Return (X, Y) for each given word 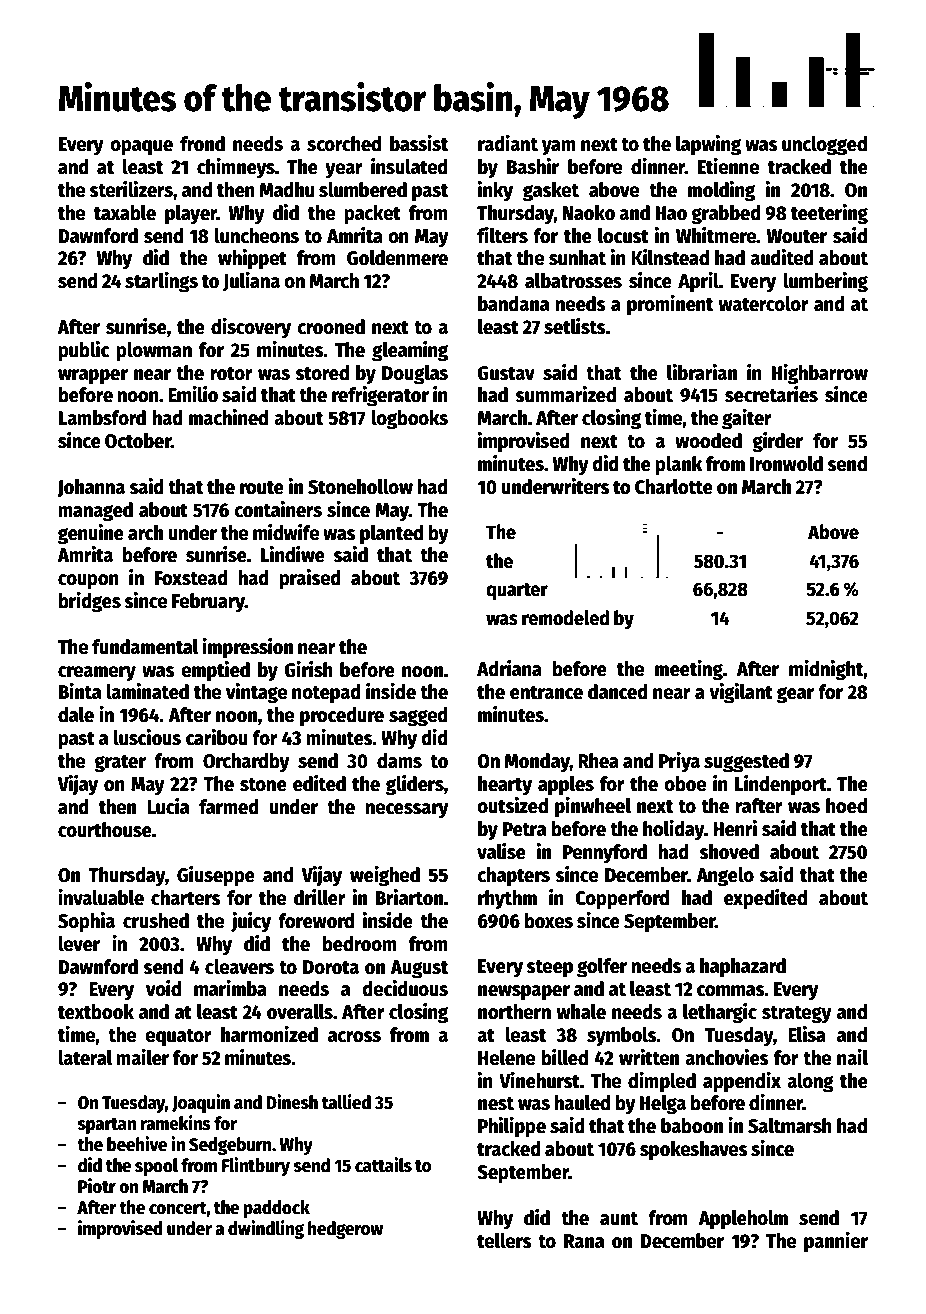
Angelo (725, 877)
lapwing (708, 145)
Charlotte (674, 487)
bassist (419, 143)
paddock (276, 1209)
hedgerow (345, 1230)
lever (79, 944)
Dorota (331, 967)
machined (228, 417)
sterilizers (131, 189)
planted (391, 535)
